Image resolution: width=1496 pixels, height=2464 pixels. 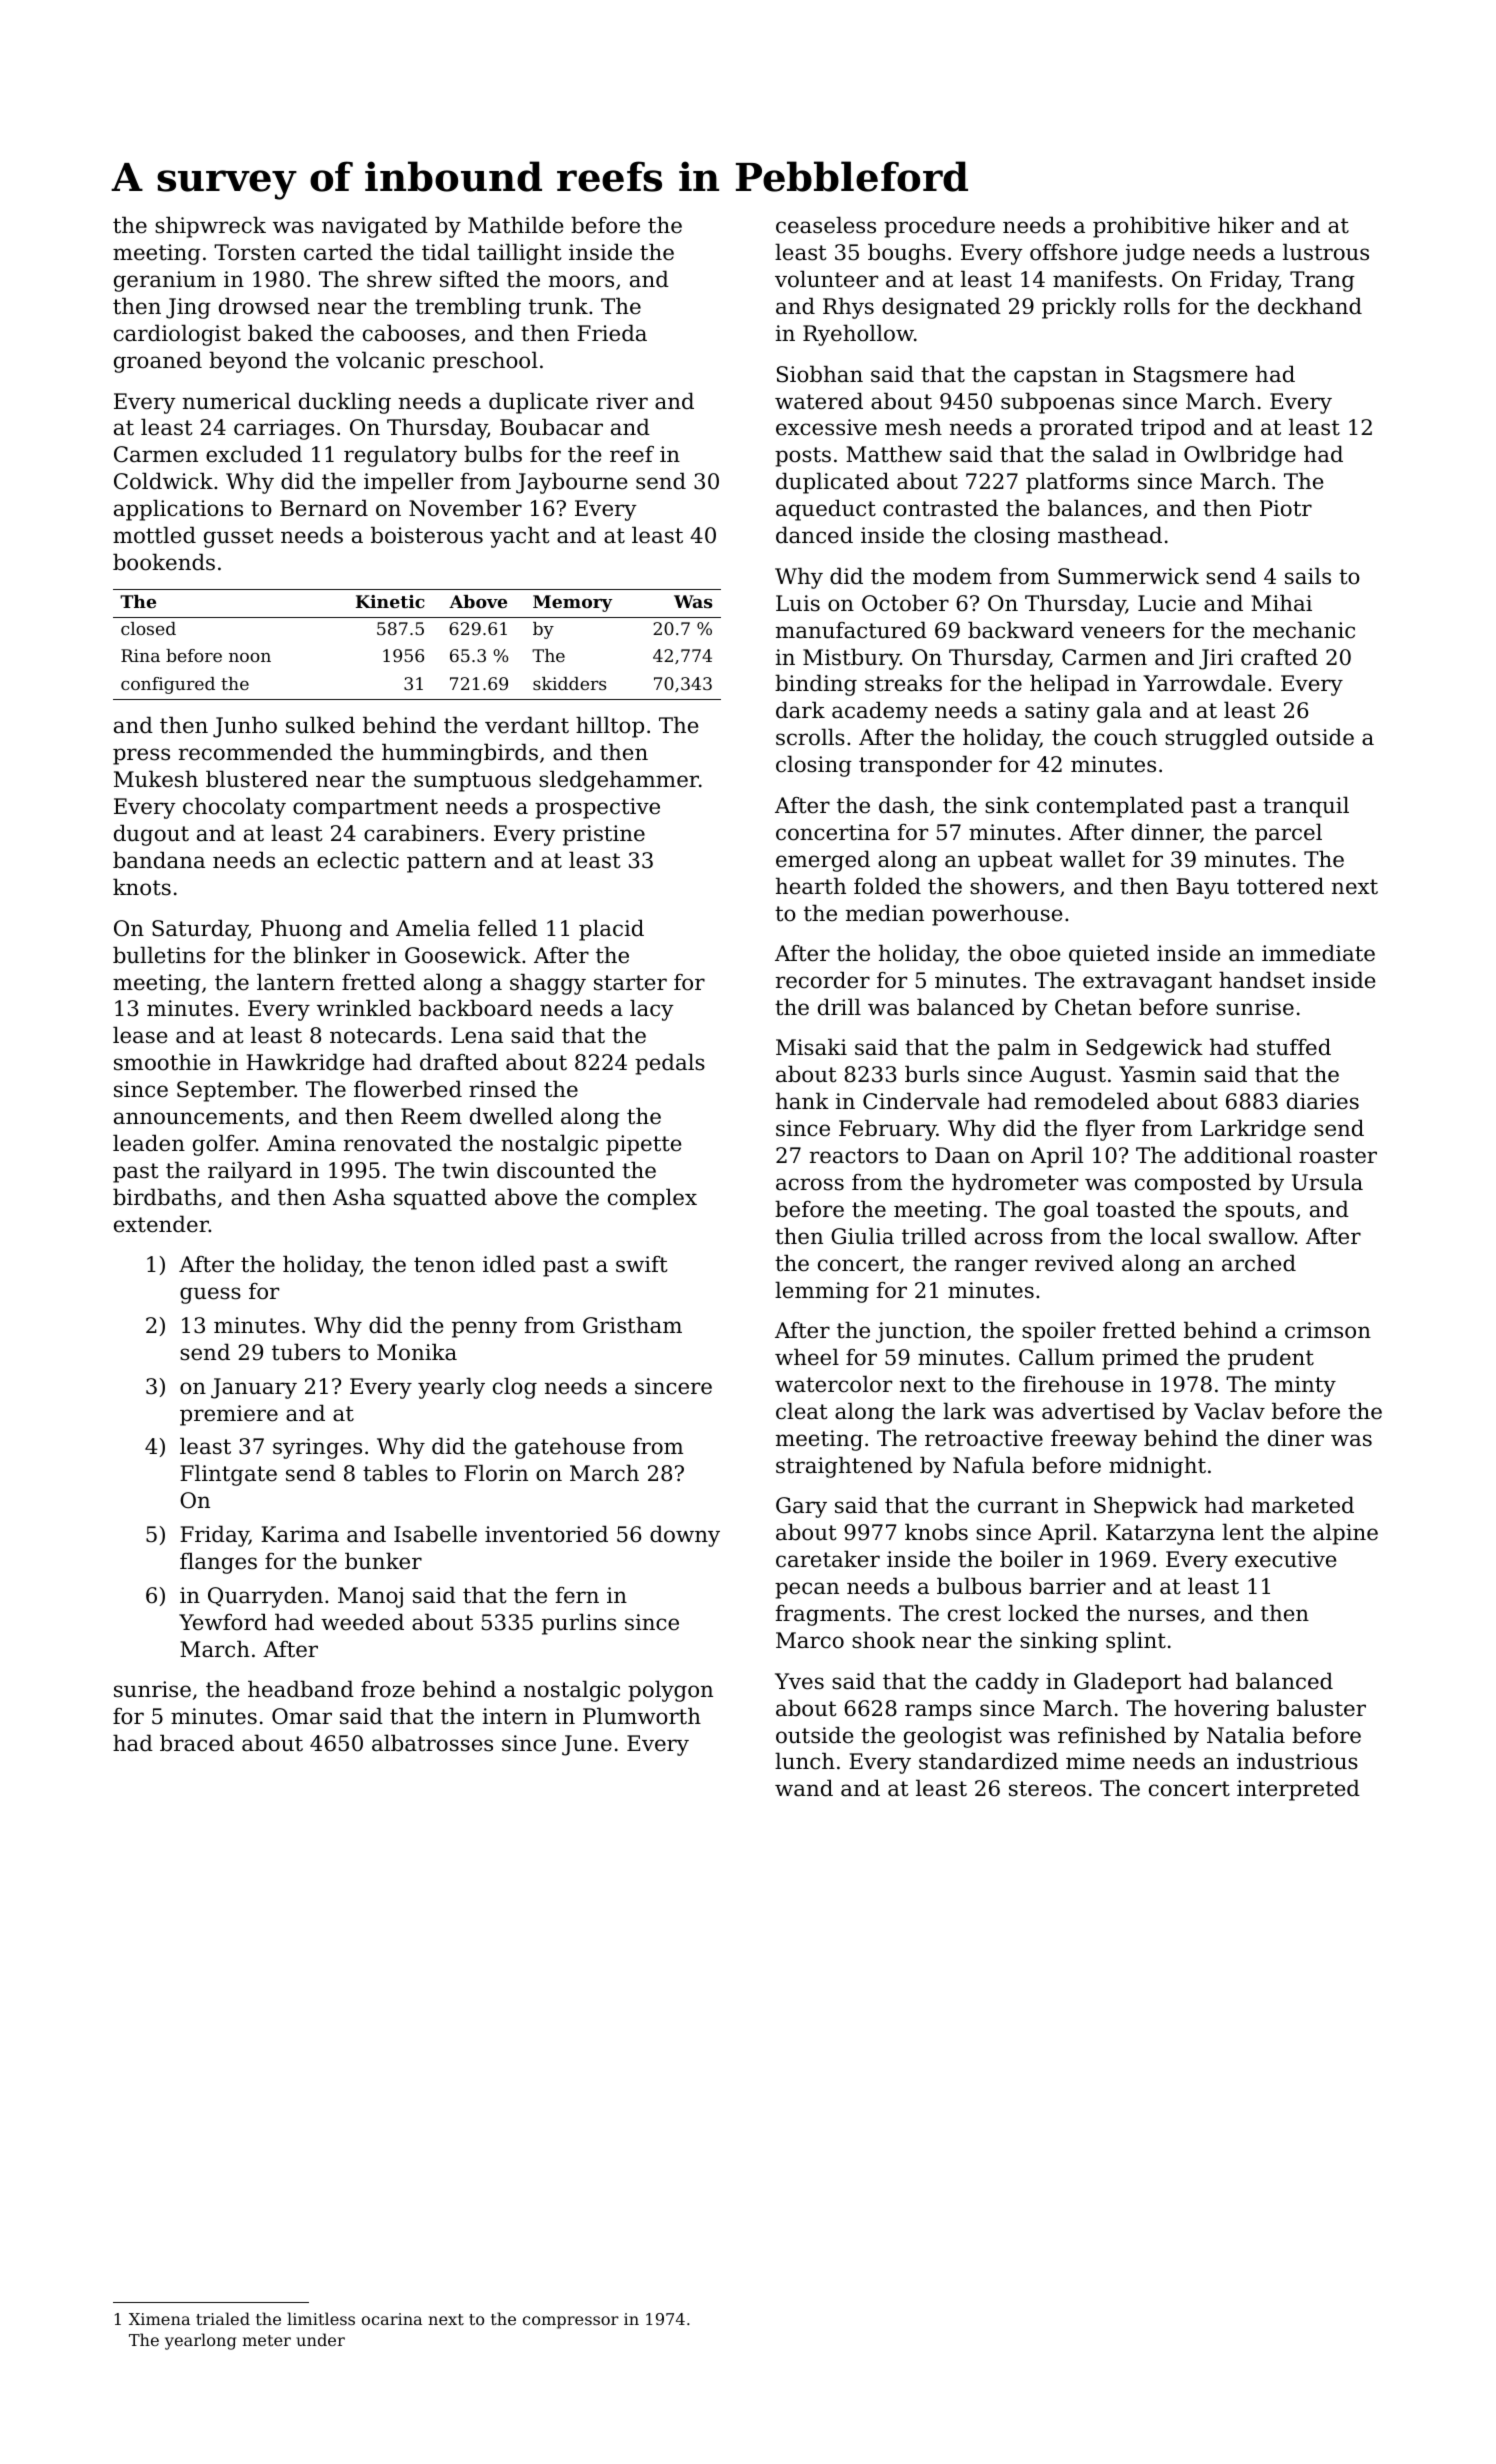 What do you see at coordinates (223, 1622) in the screenshot?
I see `Yewford` at bounding box center [223, 1622].
